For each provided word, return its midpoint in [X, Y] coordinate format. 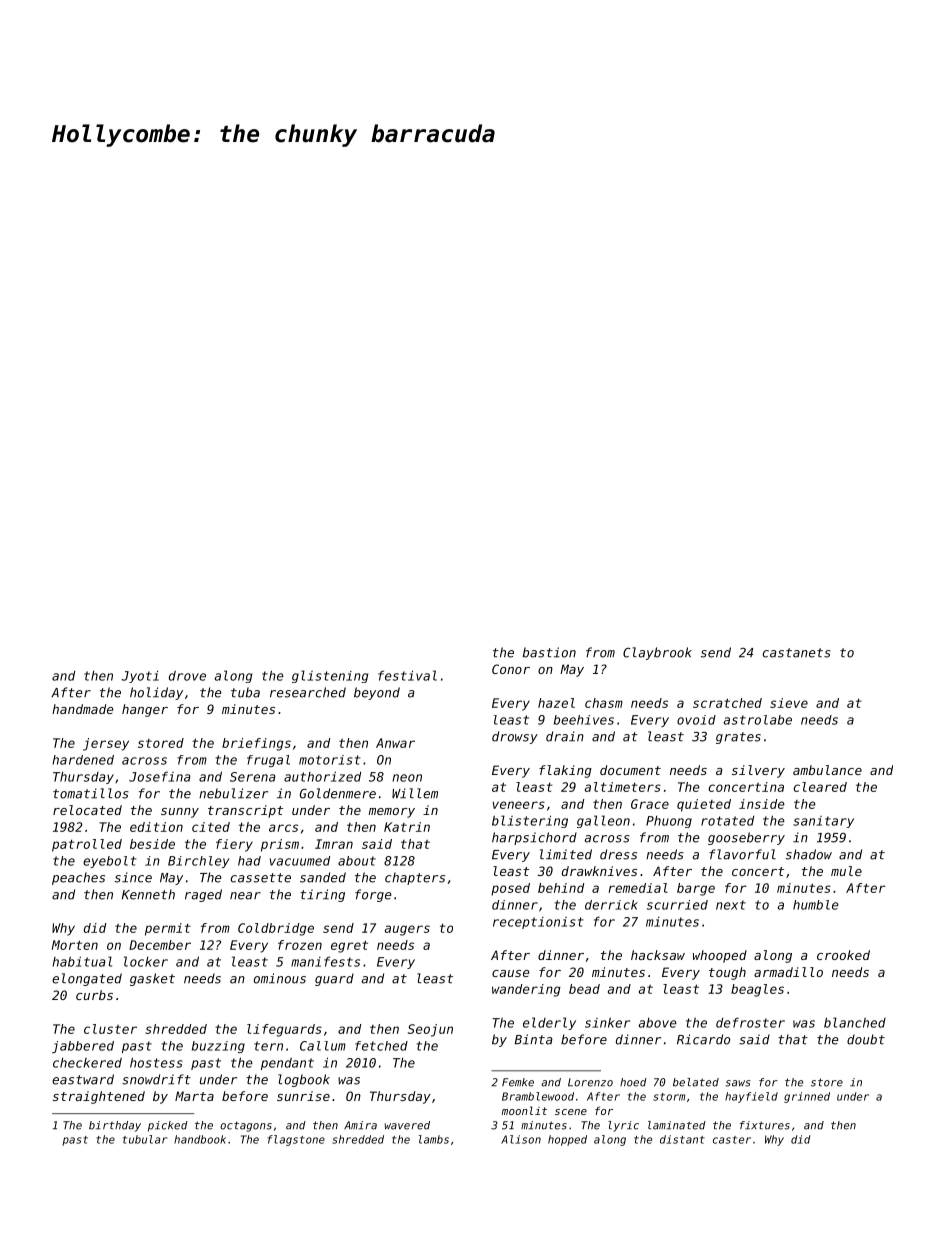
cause [511, 973]
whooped [720, 956]
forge [373, 895]
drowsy [515, 737]
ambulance [827, 770]
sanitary [823, 822]
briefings [256, 744]
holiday [156, 693]
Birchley [199, 862]
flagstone [296, 1140]
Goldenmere [338, 793]
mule [846, 871]
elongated [87, 979]
